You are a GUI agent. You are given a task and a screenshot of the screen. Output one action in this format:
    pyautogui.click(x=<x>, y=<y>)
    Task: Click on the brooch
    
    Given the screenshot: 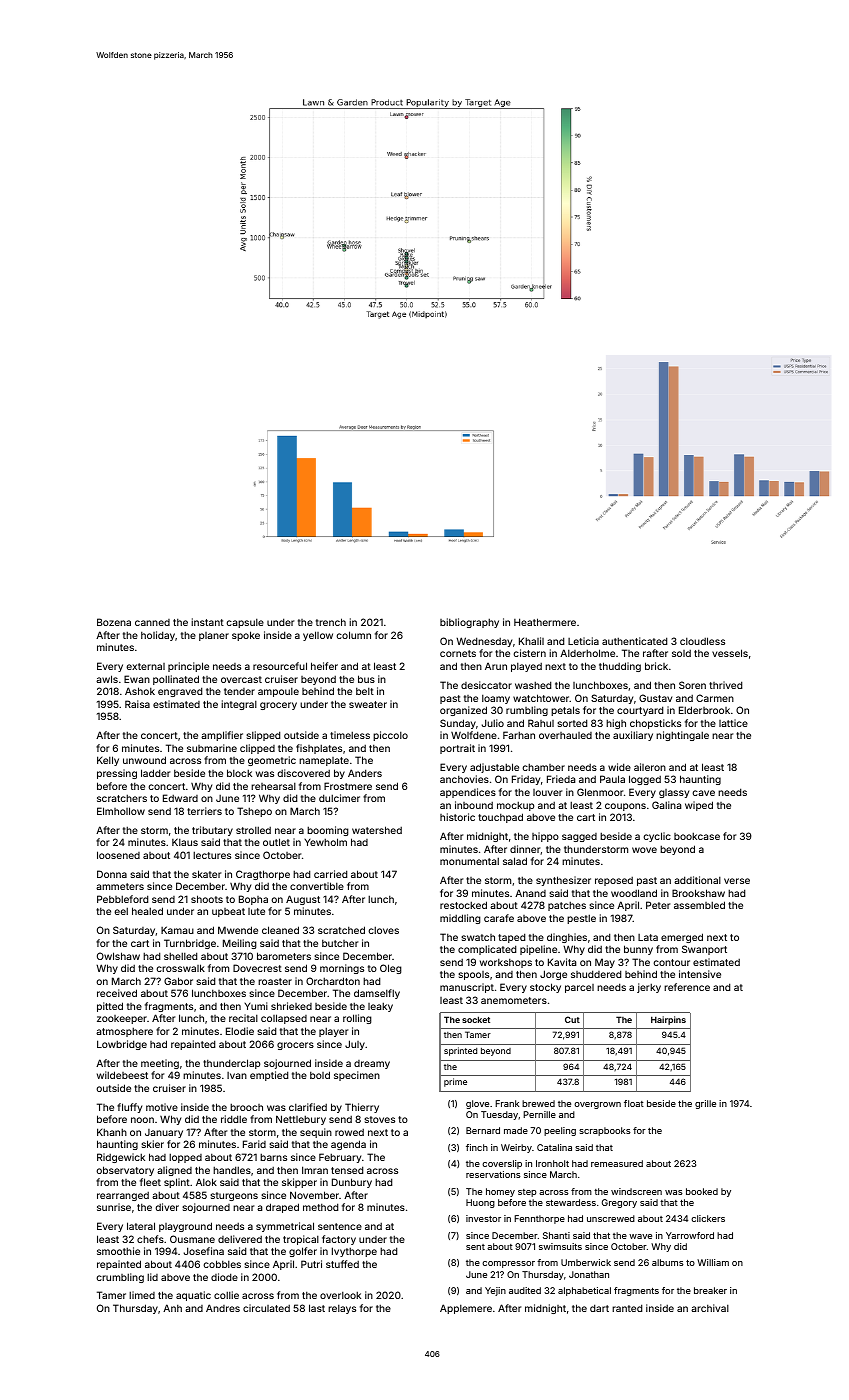 What is the action you would take?
    pyautogui.click(x=246, y=1107)
